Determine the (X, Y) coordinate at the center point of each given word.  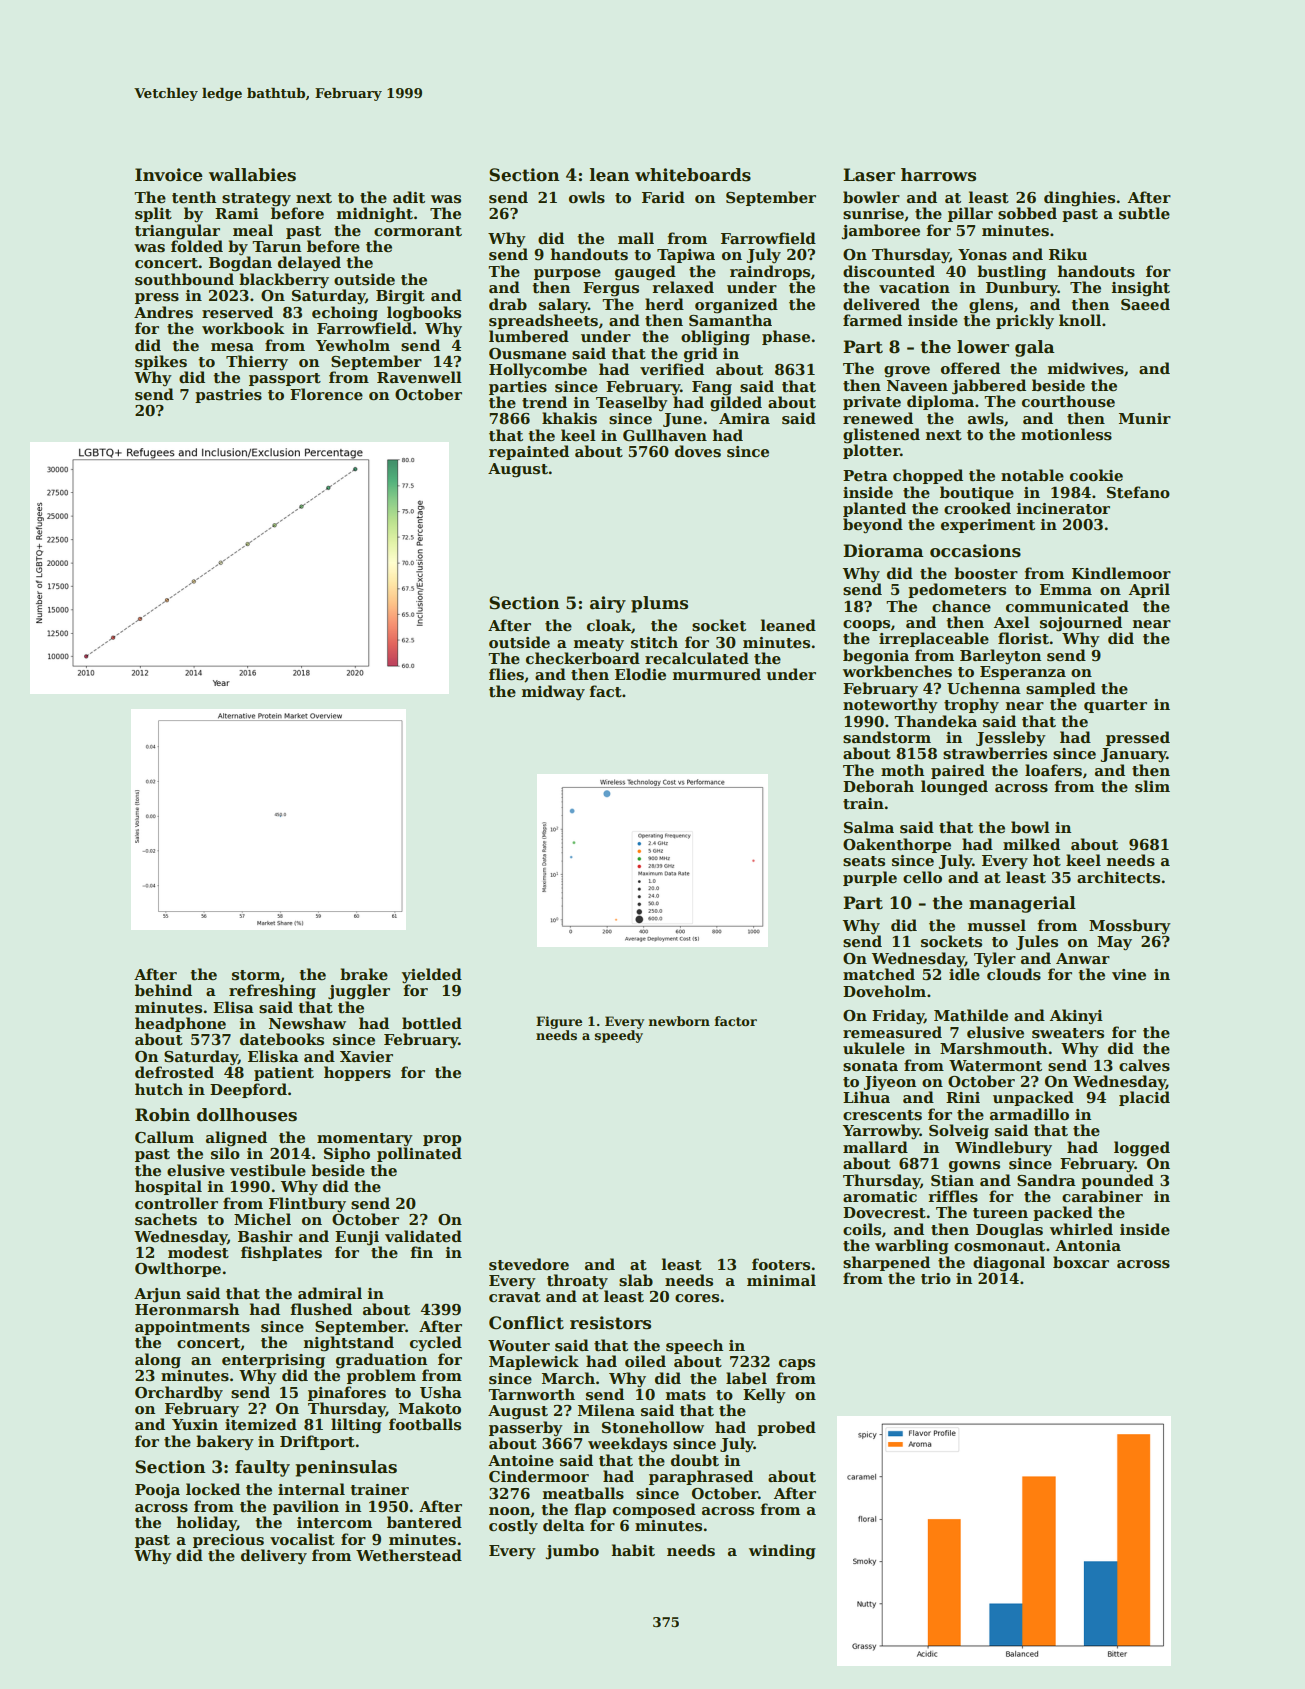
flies (506, 674)
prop (442, 1140)
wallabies (252, 175)
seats (864, 861)
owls (587, 197)
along (158, 1361)
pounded (1117, 1181)
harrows (938, 175)
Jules (1037, 942)
